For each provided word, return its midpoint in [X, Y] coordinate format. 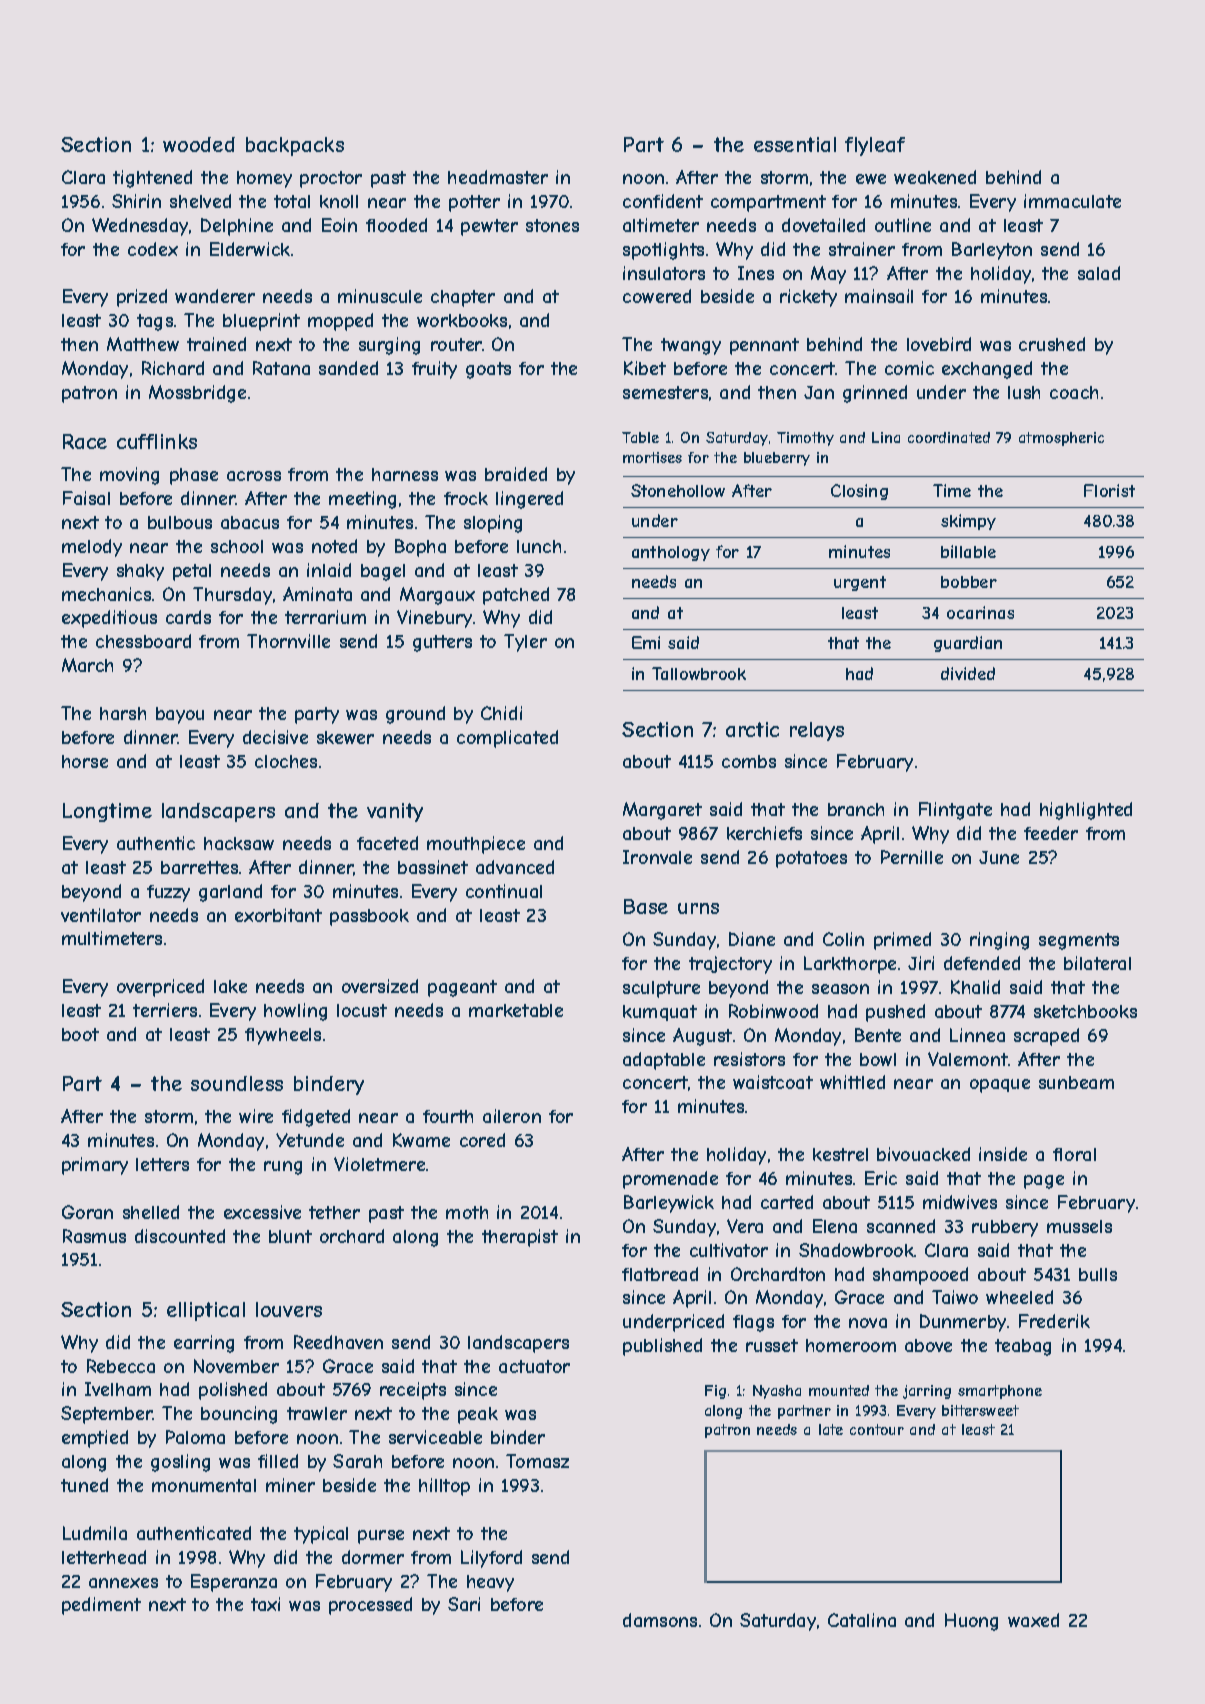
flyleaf [875, 146]
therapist [520, 1238]
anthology [671, 553]
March [87, 665]
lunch [539, 546]
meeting [362, 500]
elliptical [206, 1311]
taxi [265, 1604]
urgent [860, 583]
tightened [152, 179]
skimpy [968, 522]
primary [95, 1166]
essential [795, 144]
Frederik [1054, 1321]
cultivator [729, 1250]
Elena [835, 1226]
